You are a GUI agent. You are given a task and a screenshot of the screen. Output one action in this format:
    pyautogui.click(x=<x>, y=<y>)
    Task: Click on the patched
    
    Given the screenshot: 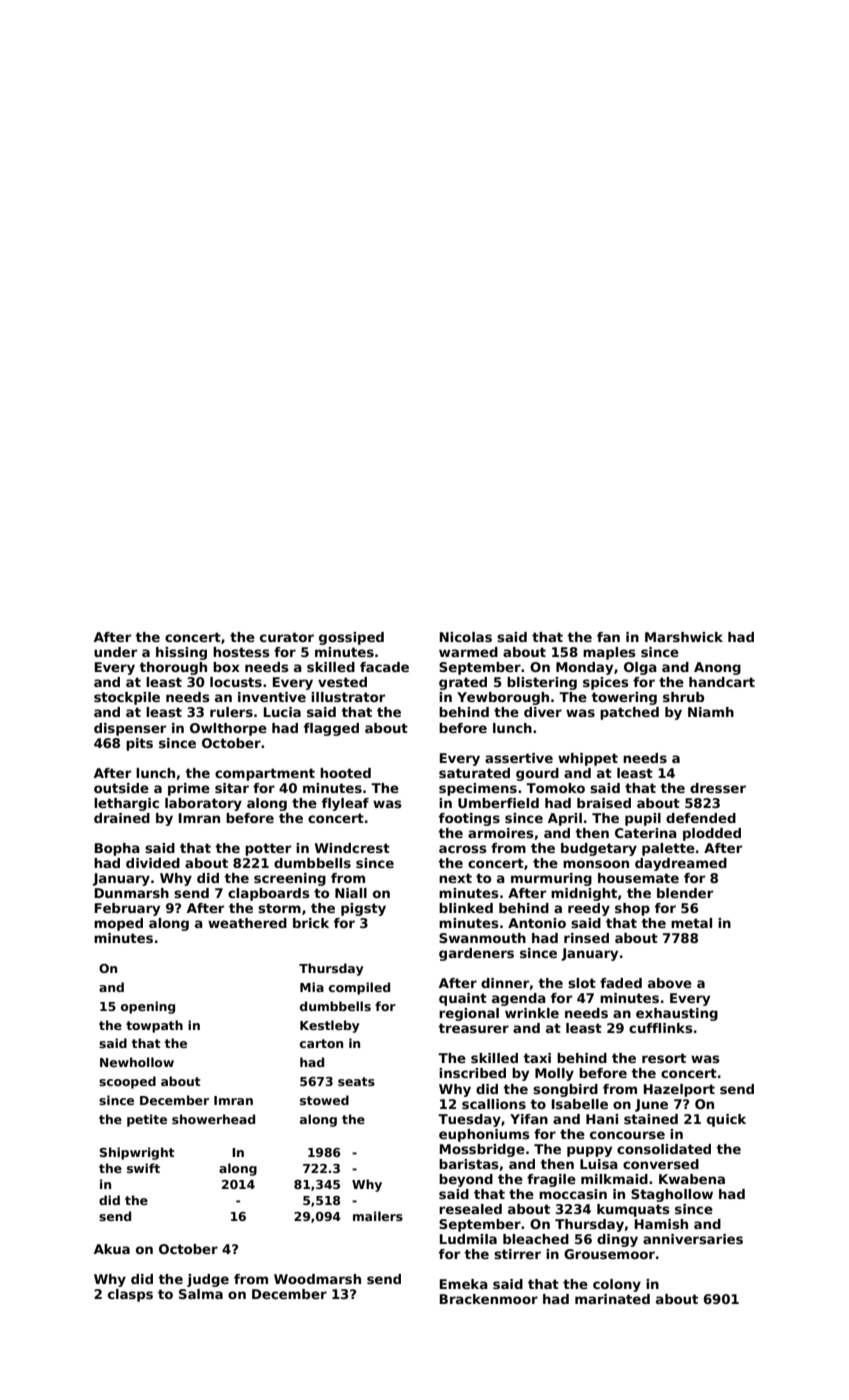 What is the action you would take?
    pyautogui.click(x=629, y=713)
